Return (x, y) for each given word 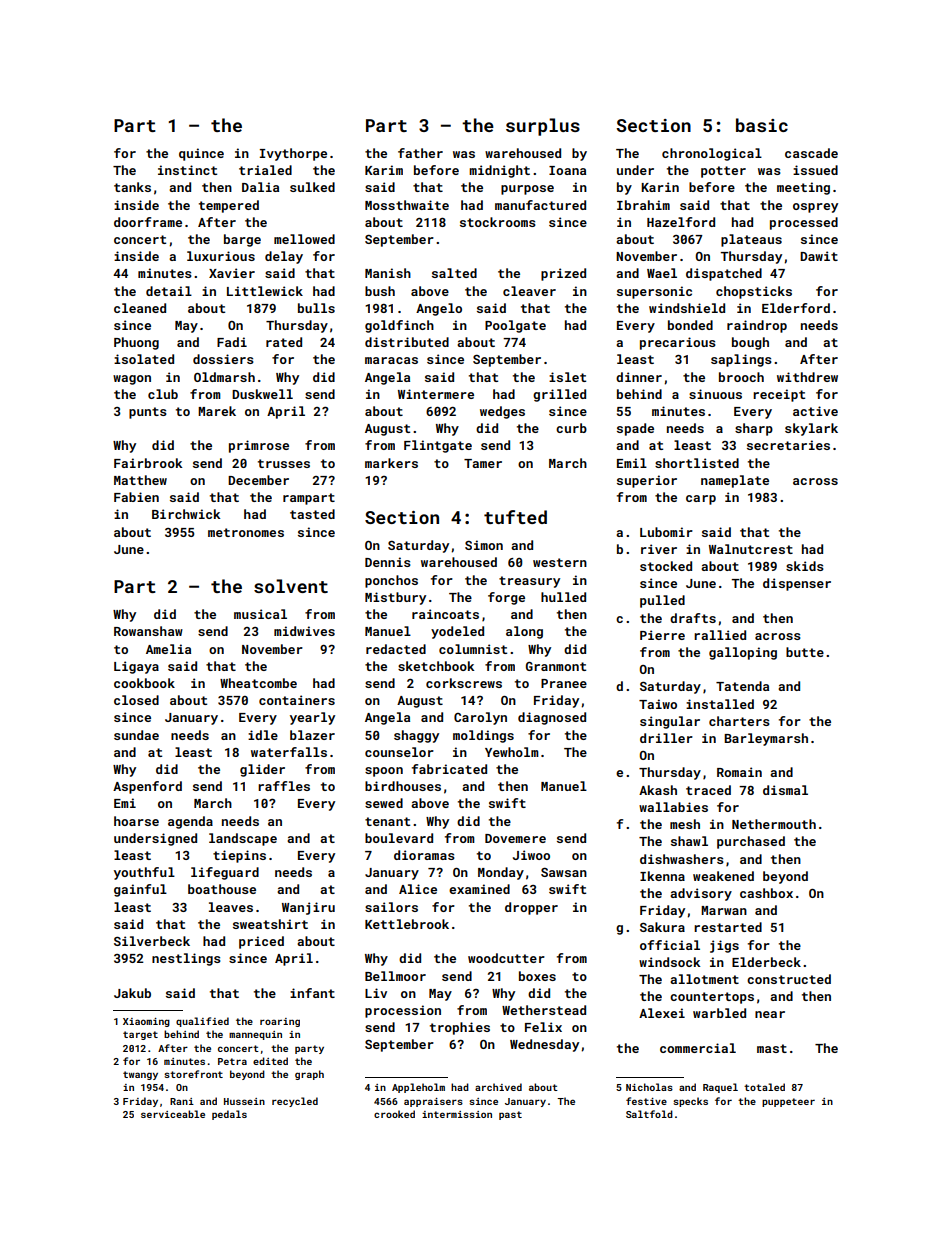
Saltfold (649, 1114)
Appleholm (418, 1088)
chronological (712, 154)
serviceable (173, 1114)
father (420, 153)
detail (169, 291)
